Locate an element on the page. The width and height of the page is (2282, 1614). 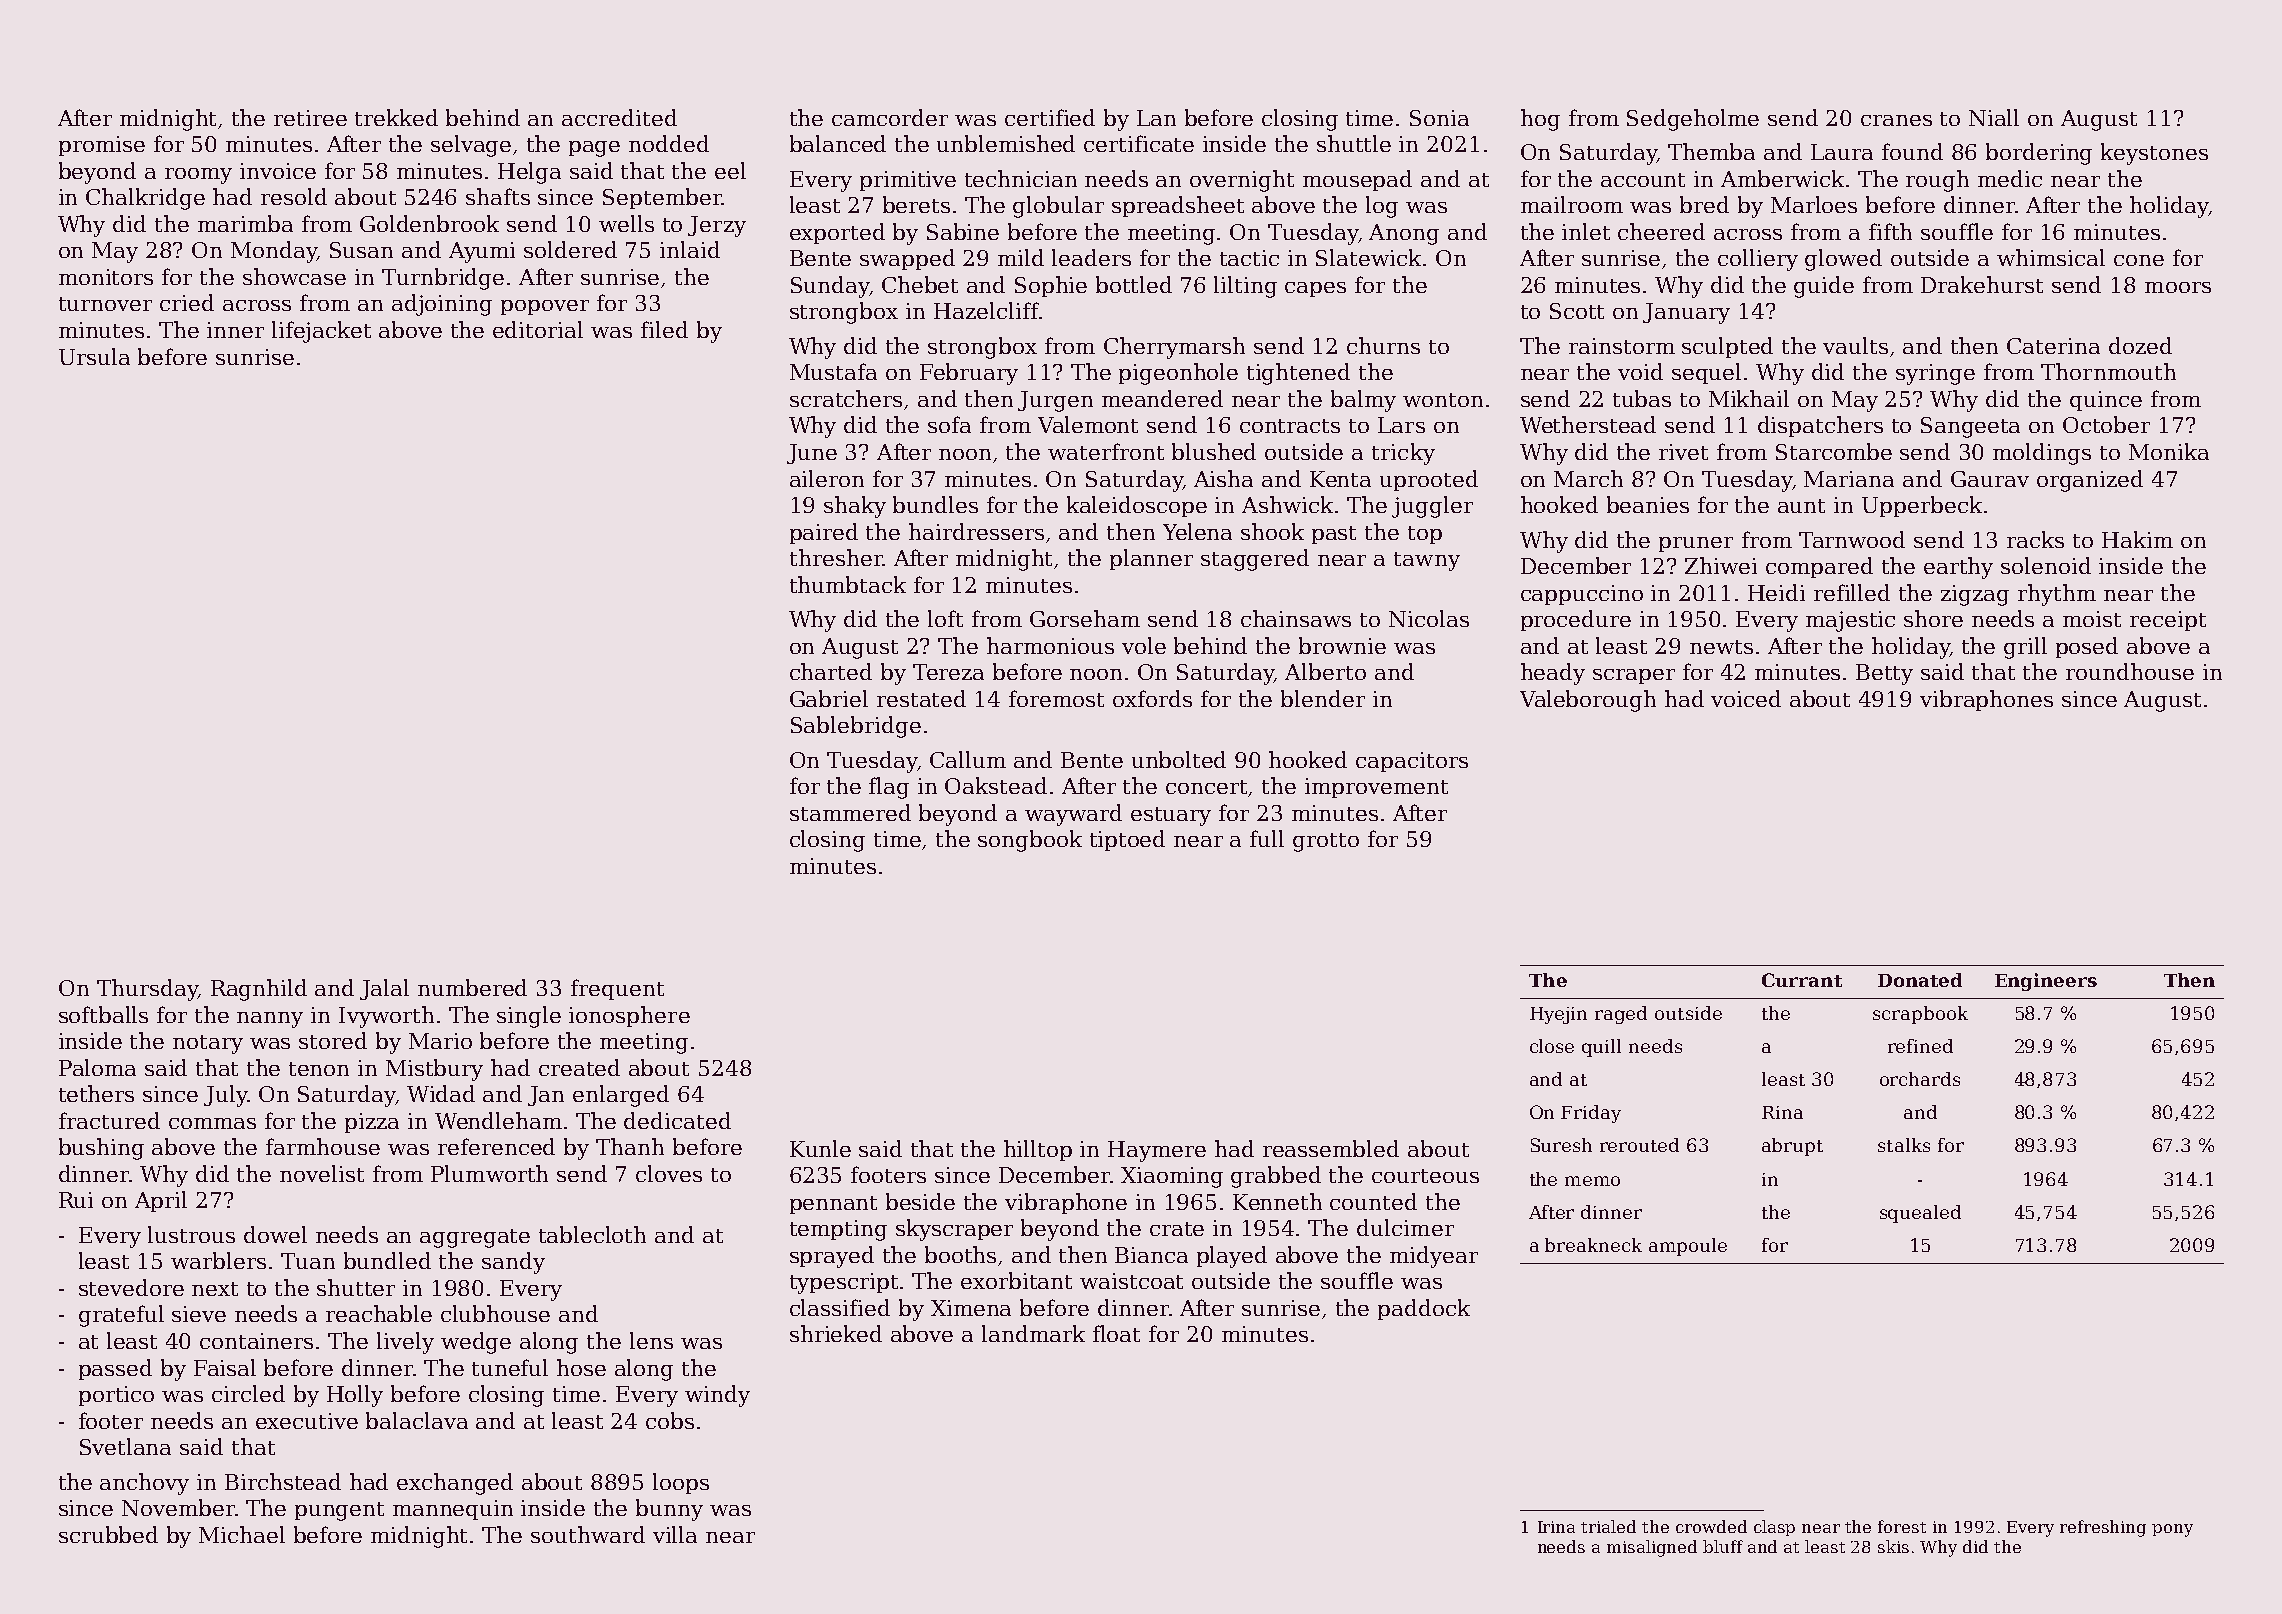
Donated is located at coordinates (1920, 980).
